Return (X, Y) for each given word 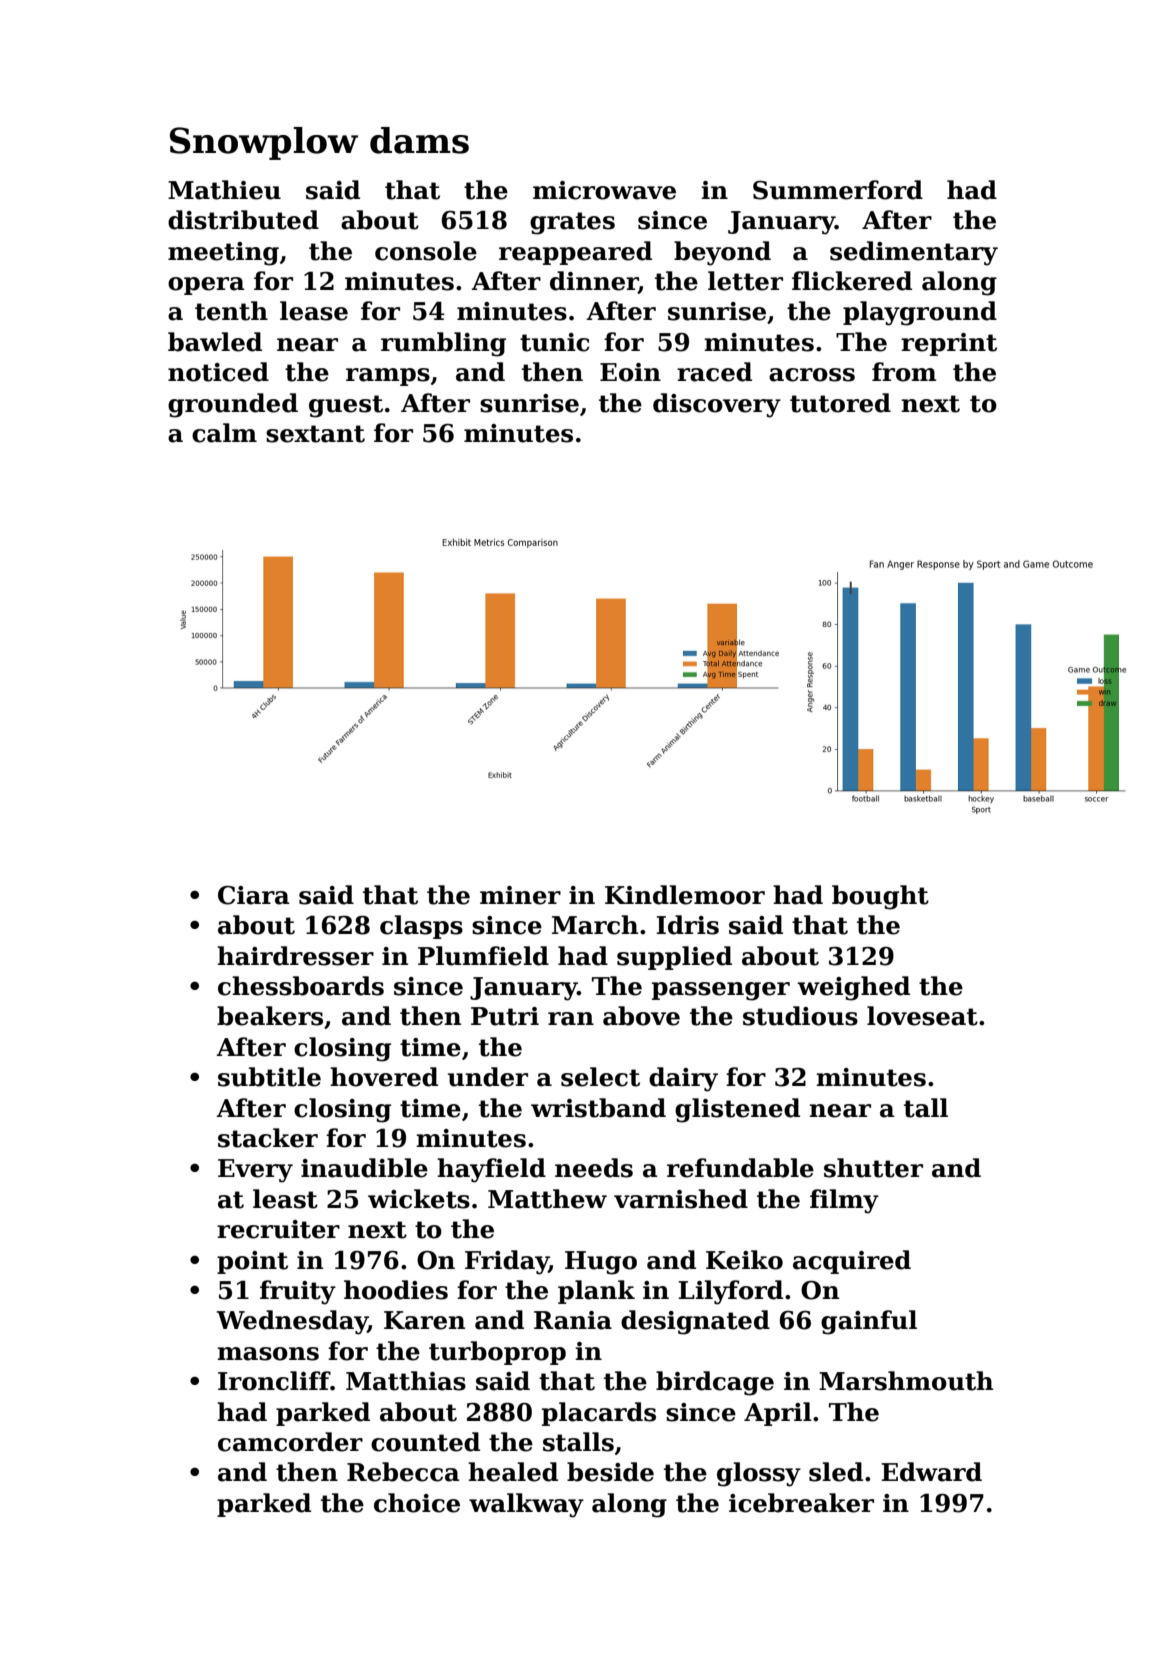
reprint (949, 344)
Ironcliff (274, 1381)
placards (599, 1414)
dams (419, 140)
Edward (931, 1472)
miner (520, 895)
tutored (840, 403)
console (426, 251)
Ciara (254, 895)
